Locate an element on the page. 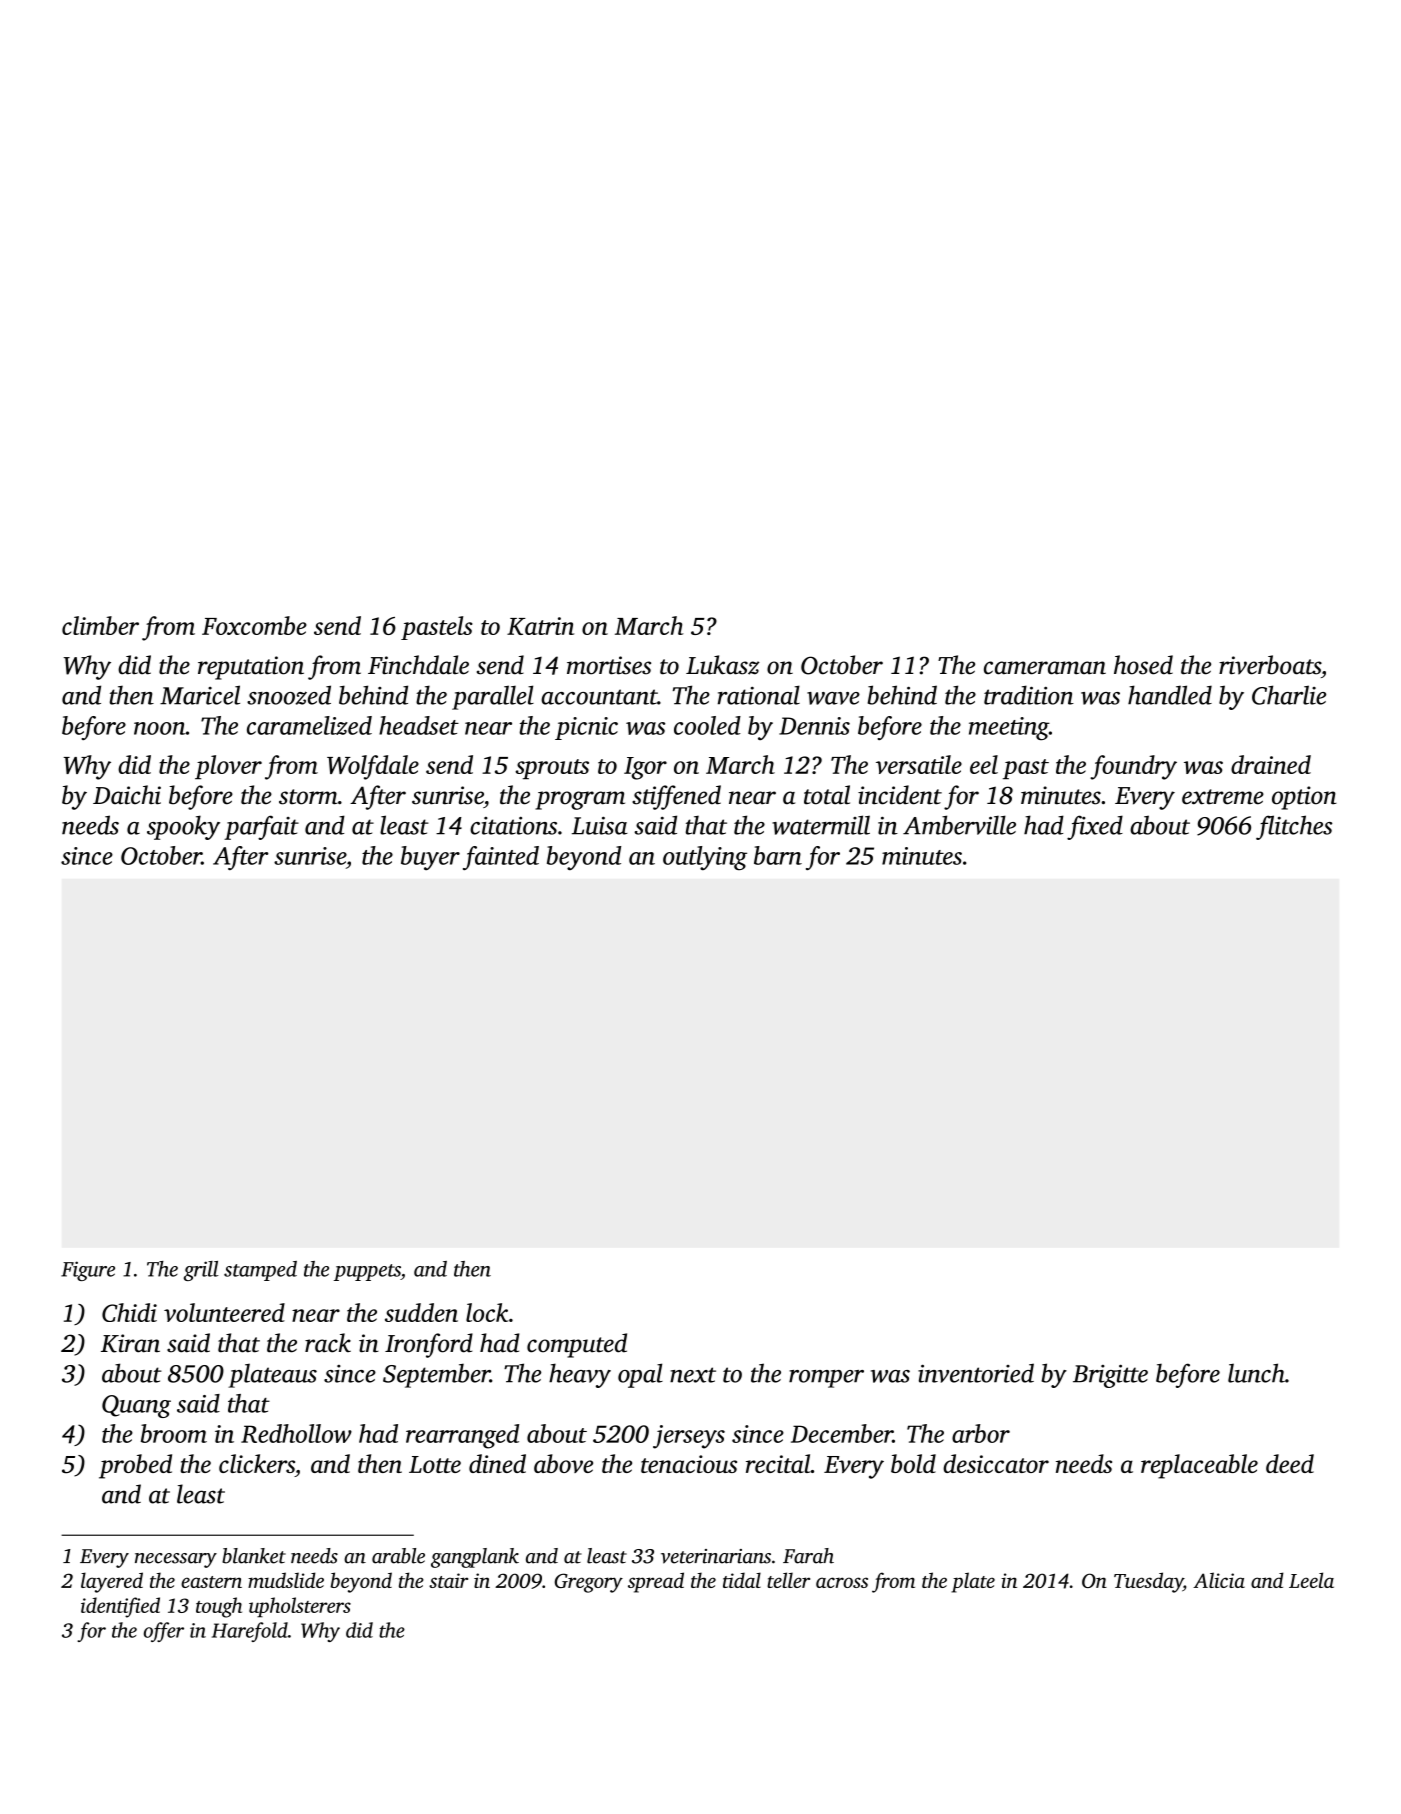  barn is located at coordinates (778, 855).
